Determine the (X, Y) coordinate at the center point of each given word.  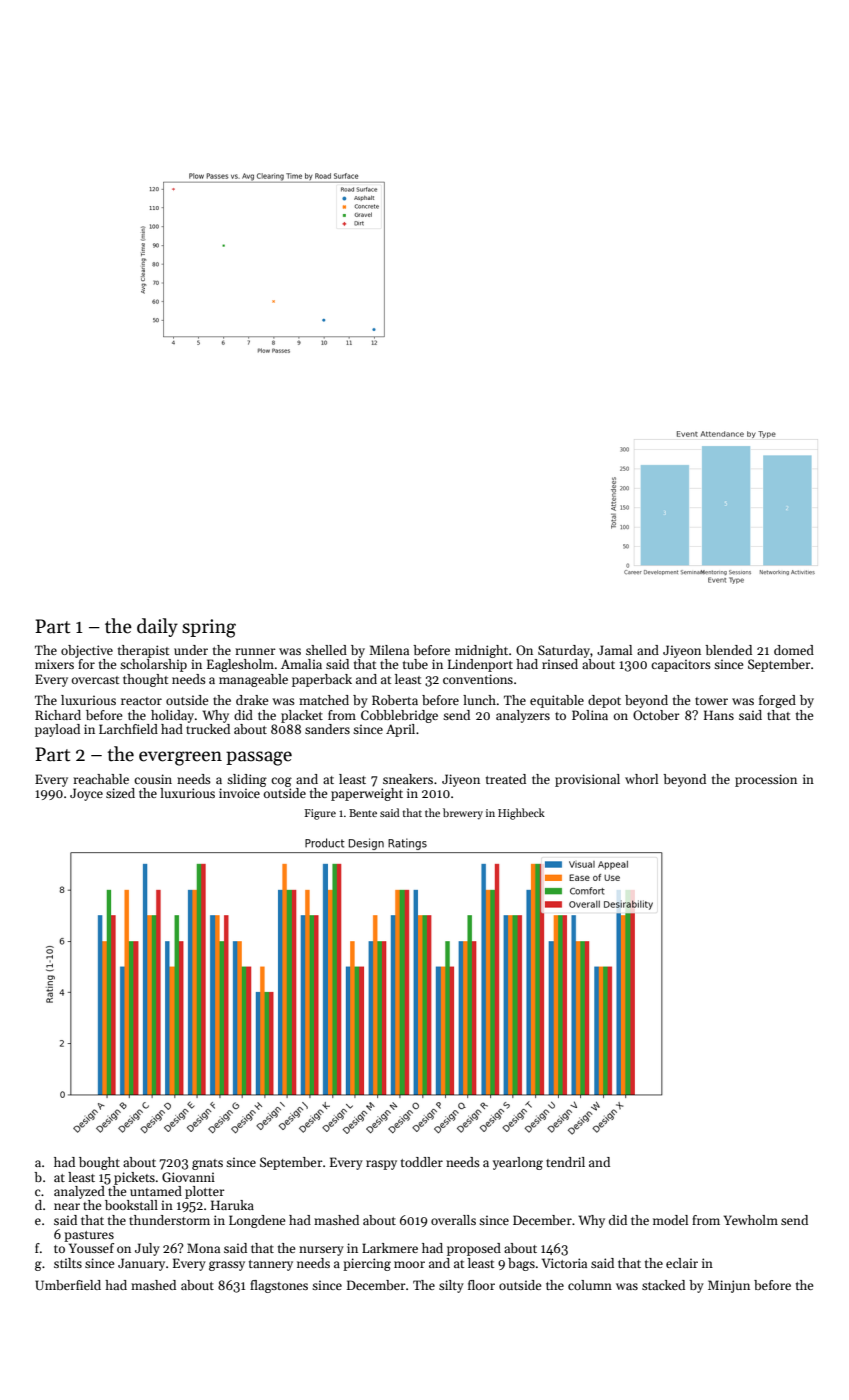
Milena (389, 650)
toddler (422, 1162)
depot (604, 701)
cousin (153, 779)
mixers (54, 664)
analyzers (523, 716)
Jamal (614, 650)
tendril (565, 1162)
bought (99, 1163)
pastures (89, 1236)
